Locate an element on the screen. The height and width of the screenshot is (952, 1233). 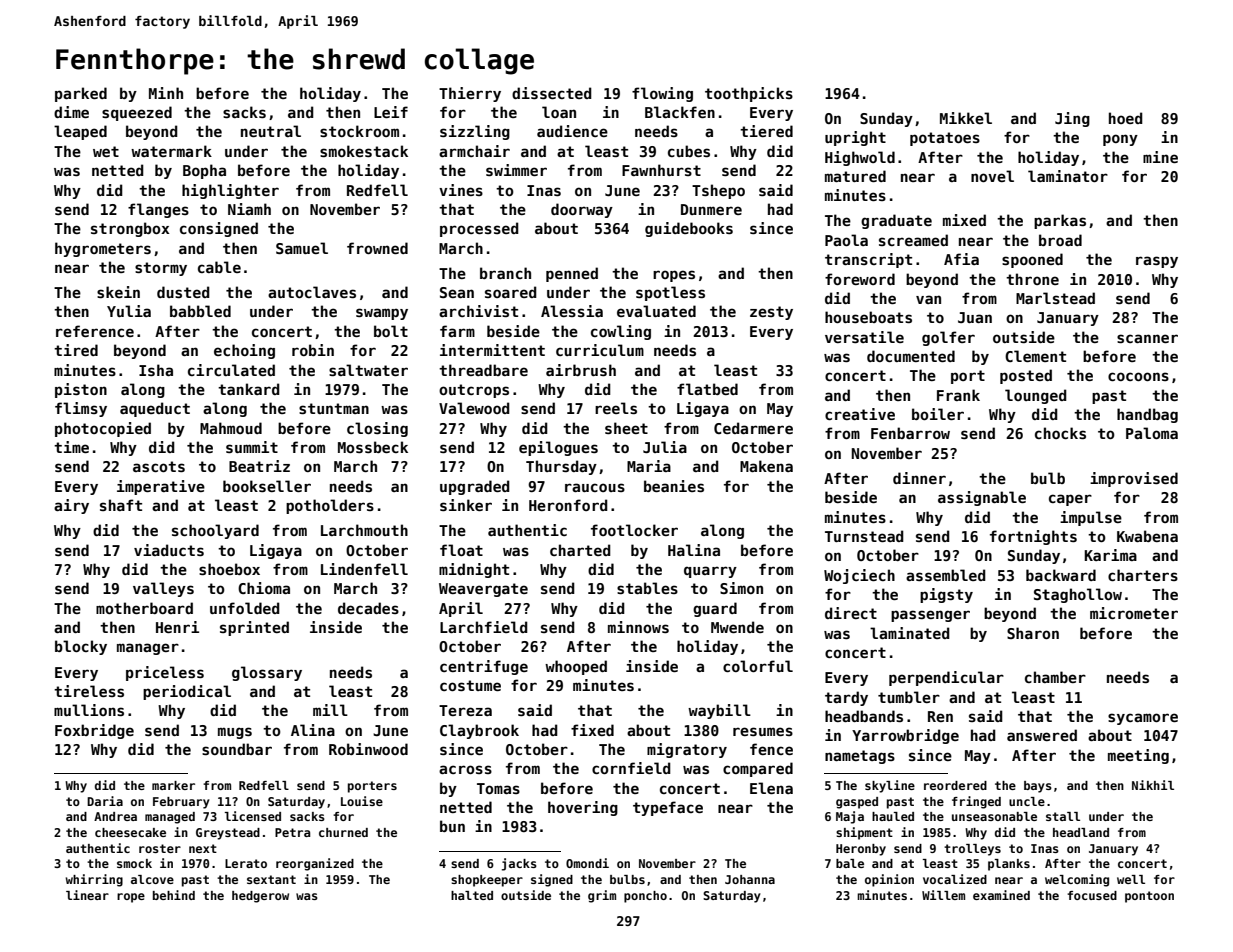
guard is located at coordinates (715, 609).
